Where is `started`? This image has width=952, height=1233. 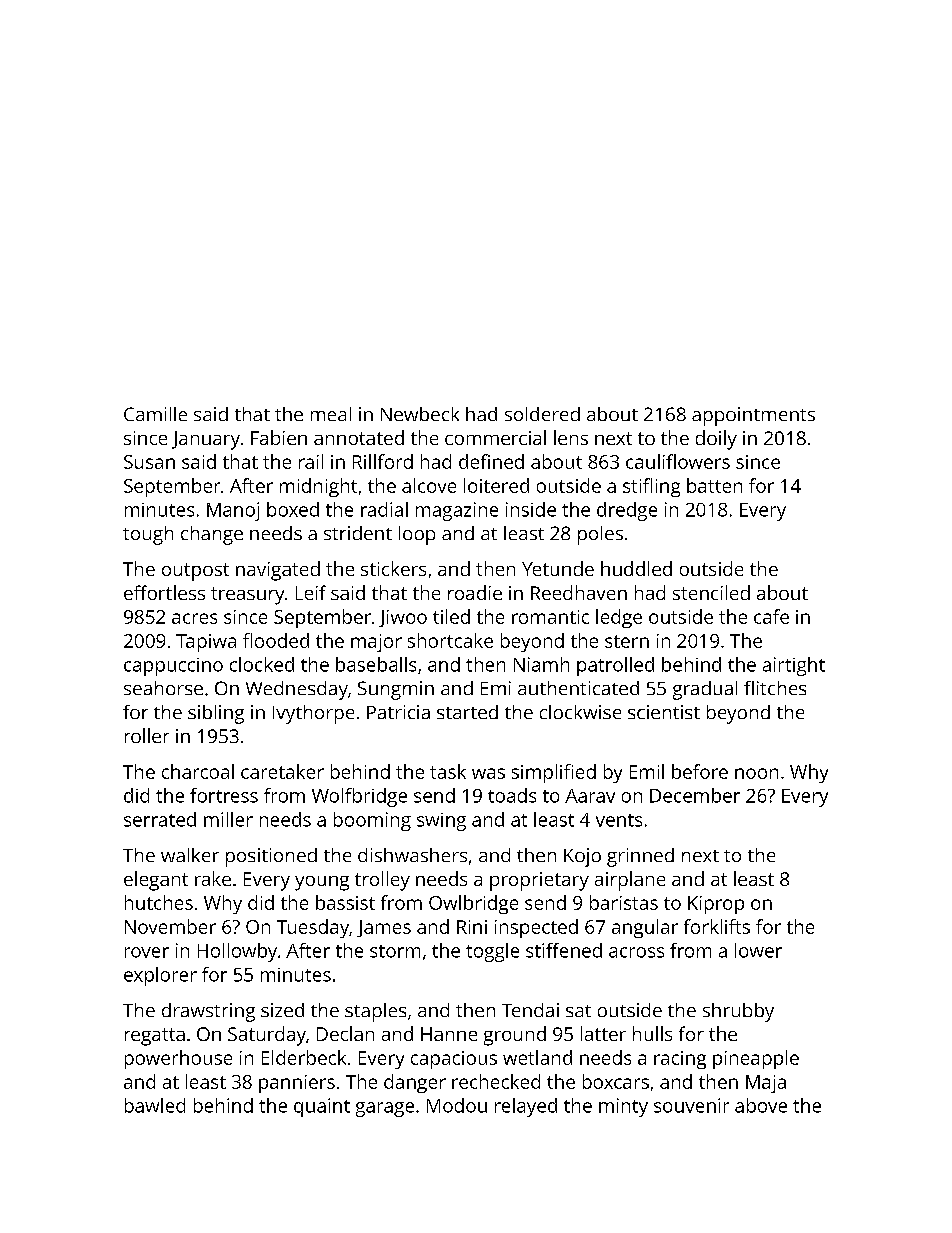
started is located at coordinates (467, 712).
